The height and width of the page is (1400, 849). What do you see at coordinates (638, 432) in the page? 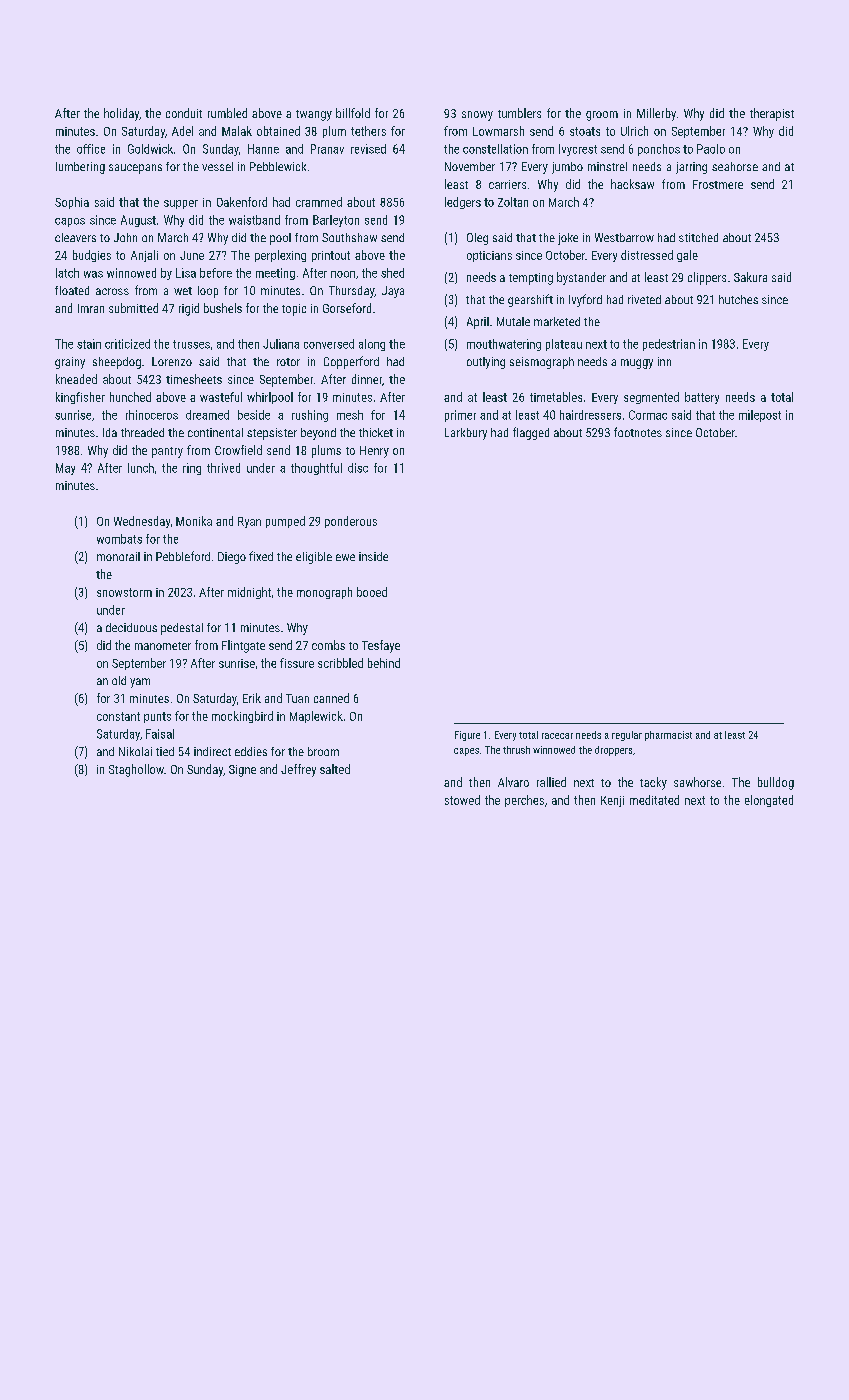
I see `footnotes` at bounding box center [638, 432].
